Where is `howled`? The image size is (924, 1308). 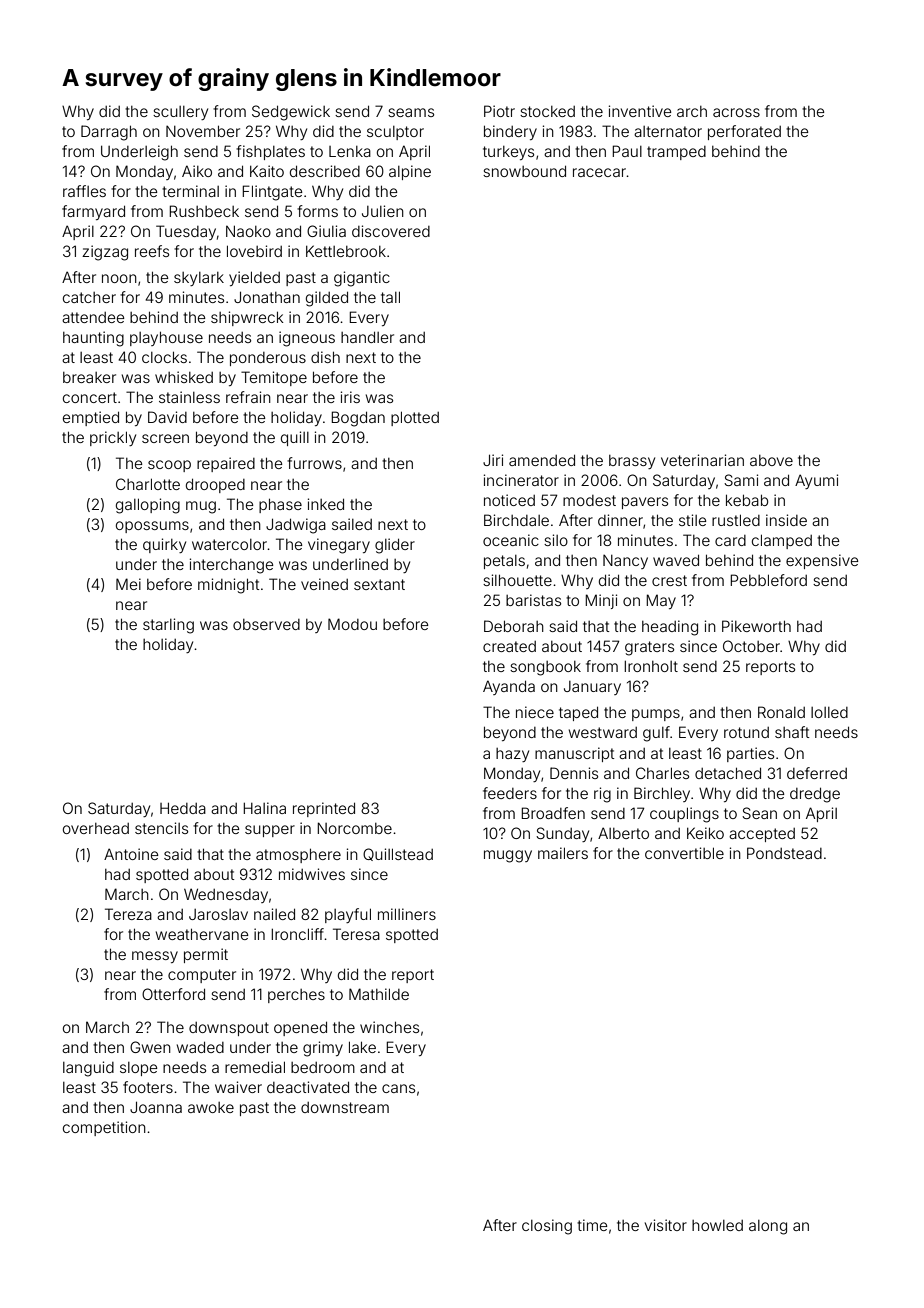 howled is located at coordinates (717, 1225).
